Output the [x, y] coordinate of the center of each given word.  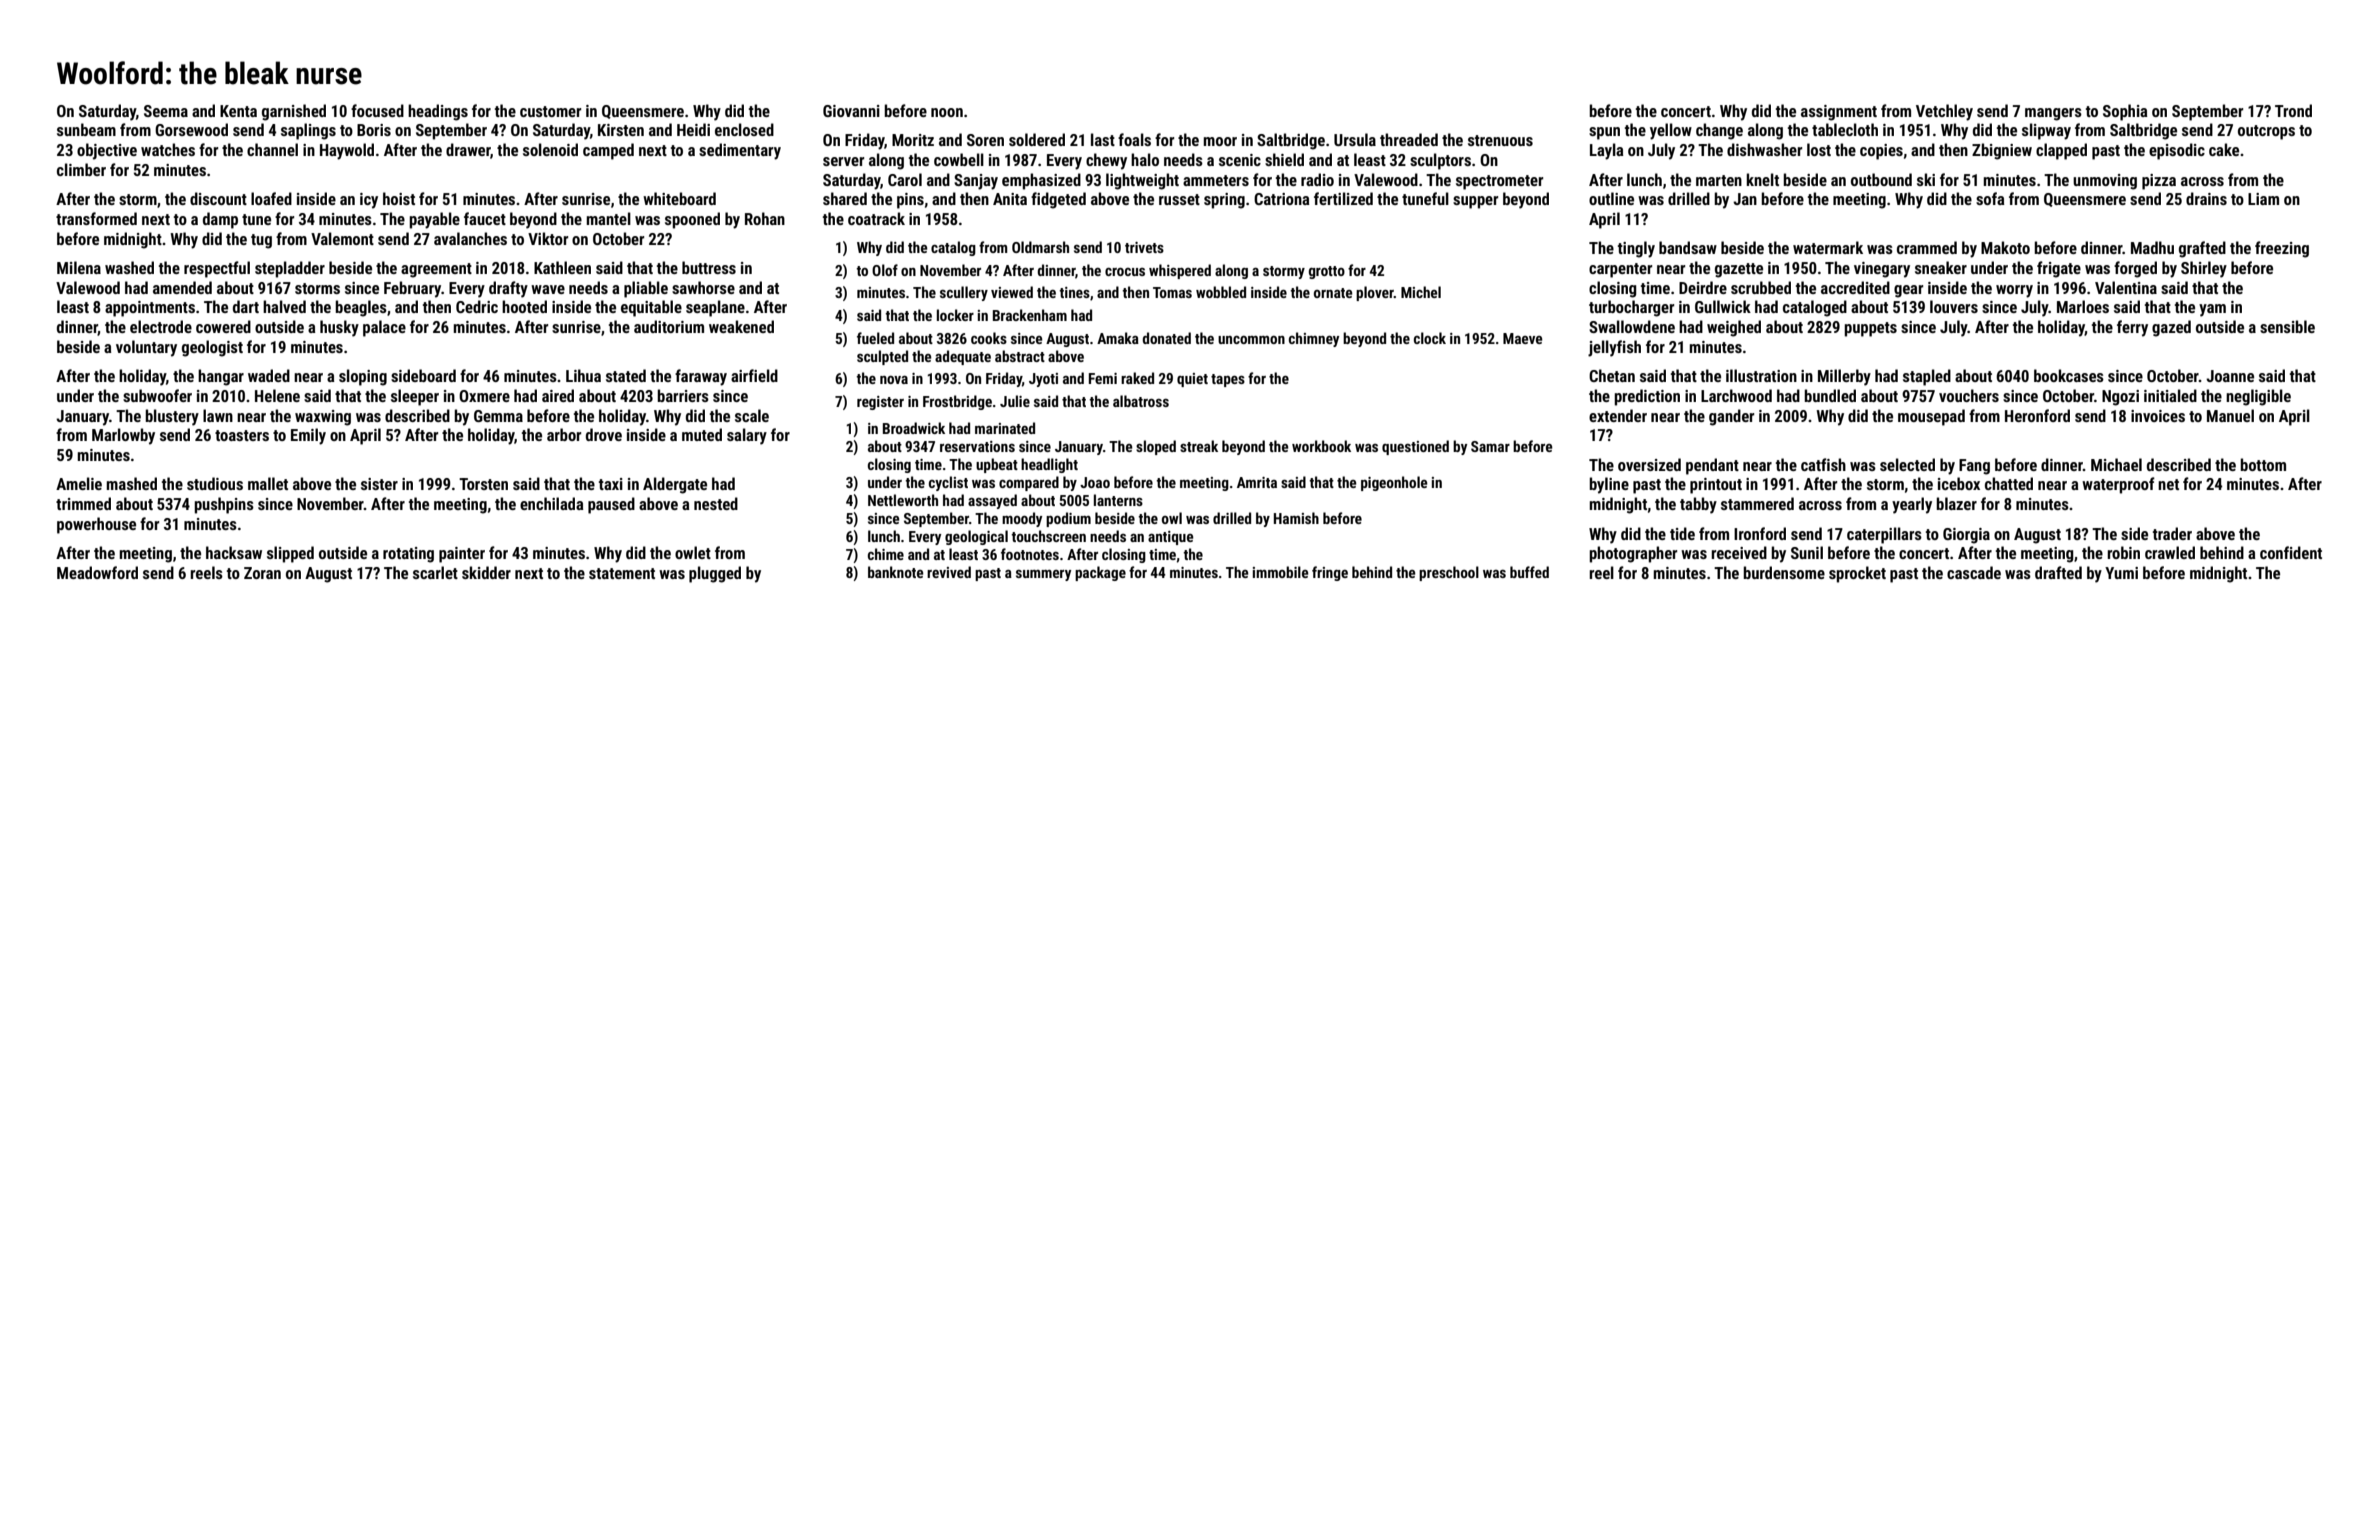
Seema [166, 111]
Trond [2293, 110]
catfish [1823, 464]
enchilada [552, 503]
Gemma [498, 416]
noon [947, 112]
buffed [1529, 572]
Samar [1490, 446]
